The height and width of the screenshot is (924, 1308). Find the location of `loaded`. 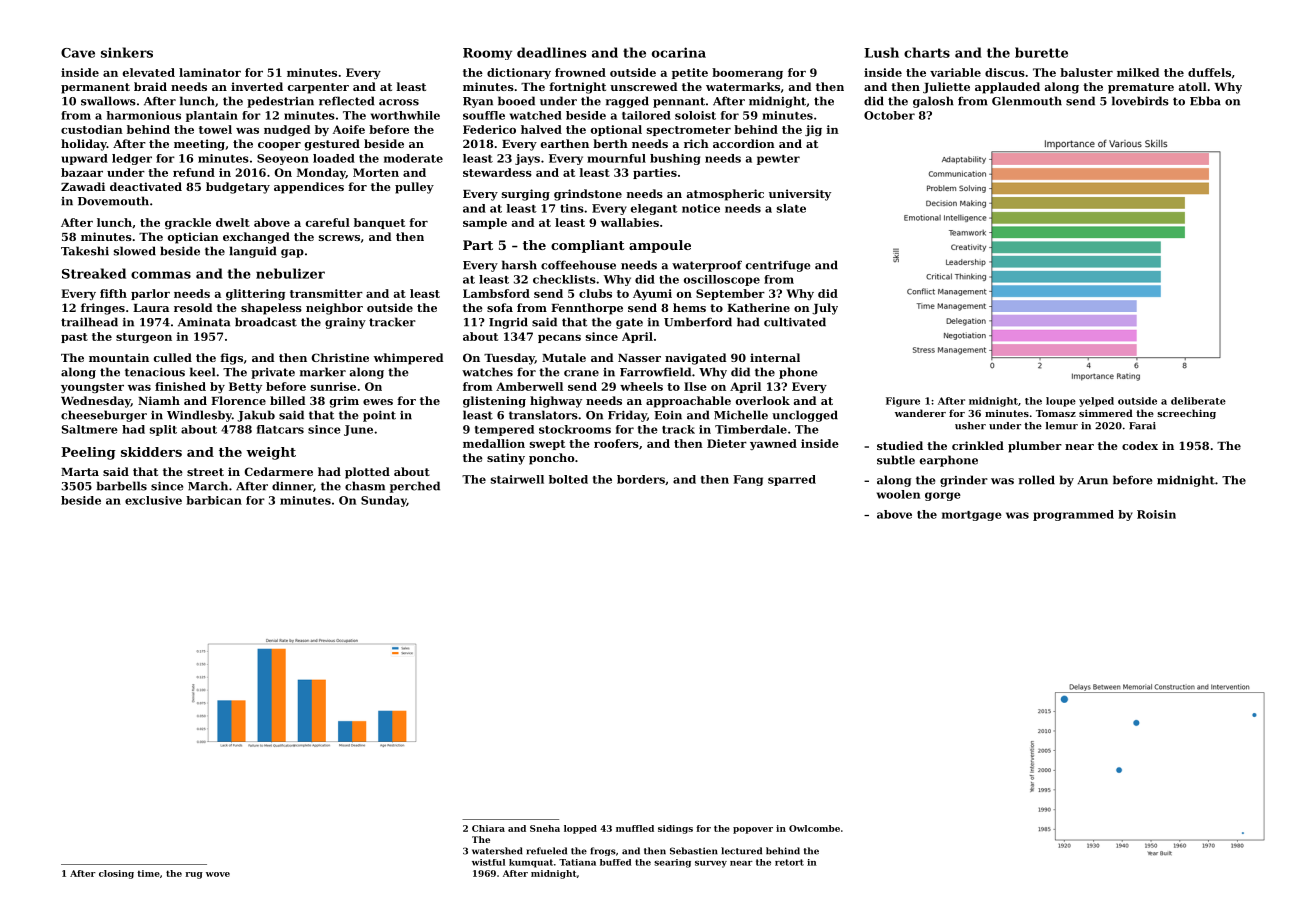

loaded is located at coordinates (334, 158).
